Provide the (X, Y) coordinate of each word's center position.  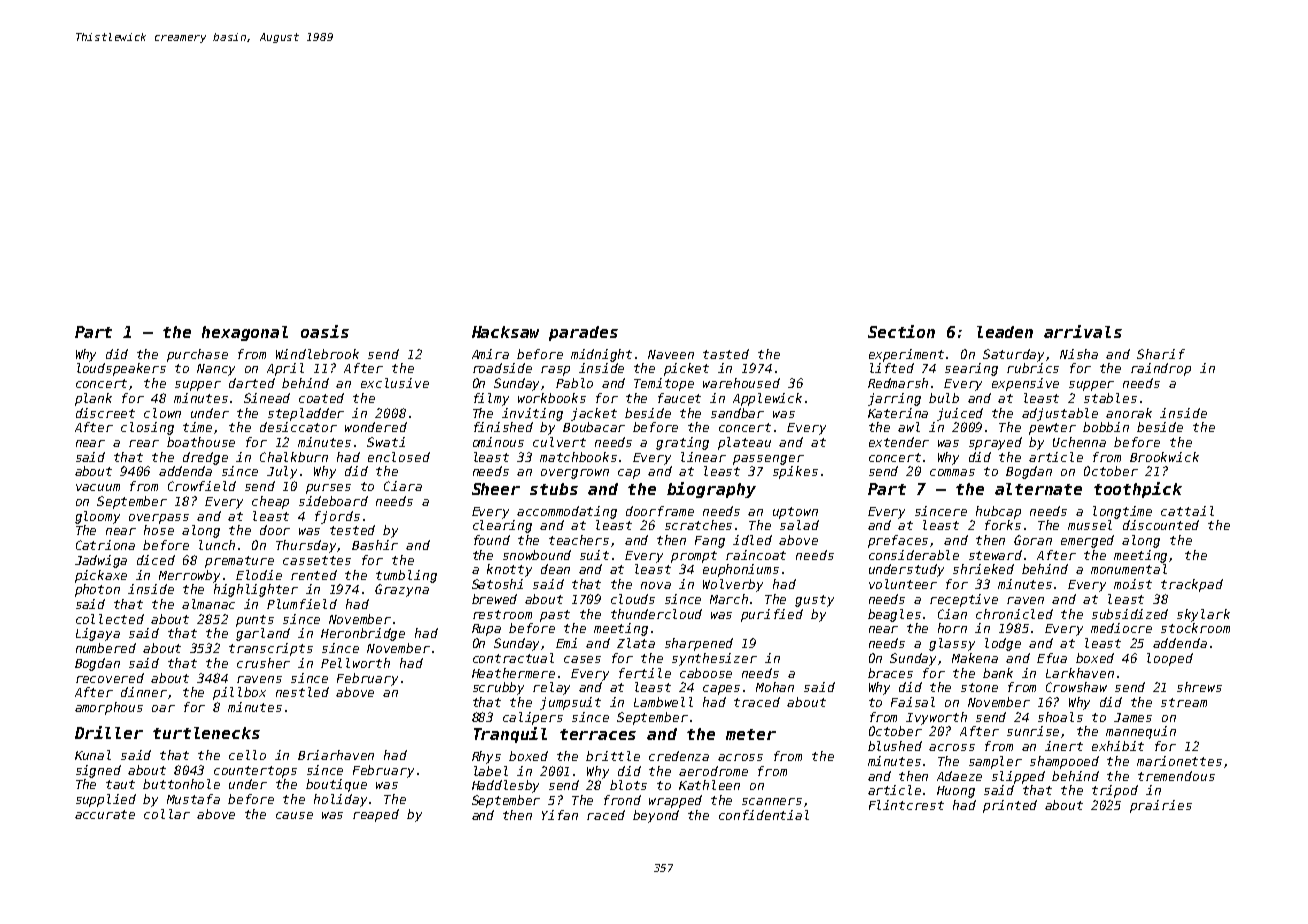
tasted (726, 354)
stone (979, 687)
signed (98, 771)
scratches (698, 525)
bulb (944, 398)
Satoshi (497, 584)
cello (247, 755)
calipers (533, 718)
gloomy (97, 517)
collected (110, 619)
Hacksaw (505, 332)
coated (321, 398)
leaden (1005, 332)
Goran (1033, 540)
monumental (1129, 569)
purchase (197, 355)
